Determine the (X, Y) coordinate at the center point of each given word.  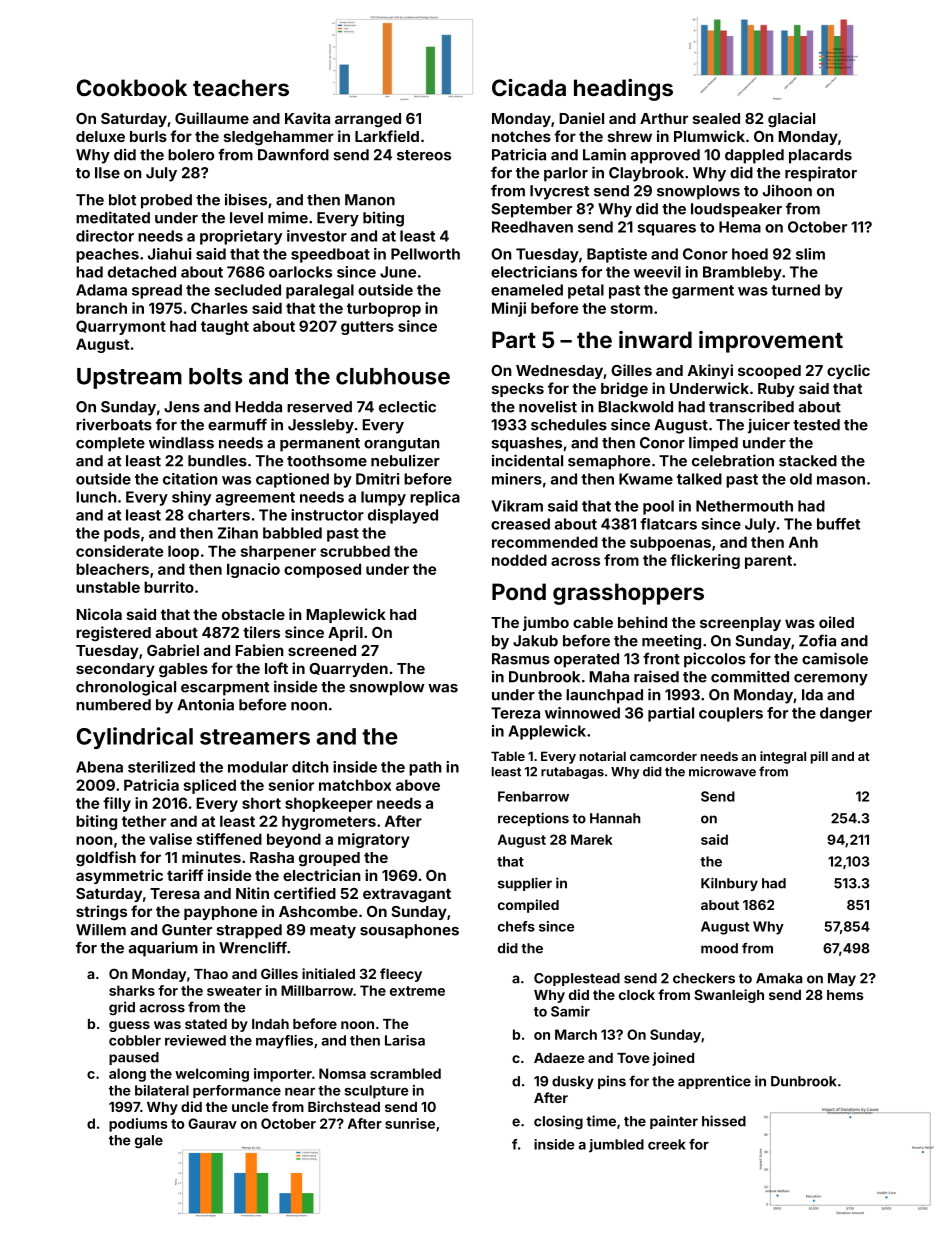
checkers (704, 978)
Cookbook (132, 87)
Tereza (515, 713)
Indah (270, 1024)
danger (846, 714)
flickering (705, 561)
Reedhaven (532, 227)
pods (122, 534)
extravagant (407, 895)
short (261, 803)
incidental (527, 460)
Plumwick (709, 136)
